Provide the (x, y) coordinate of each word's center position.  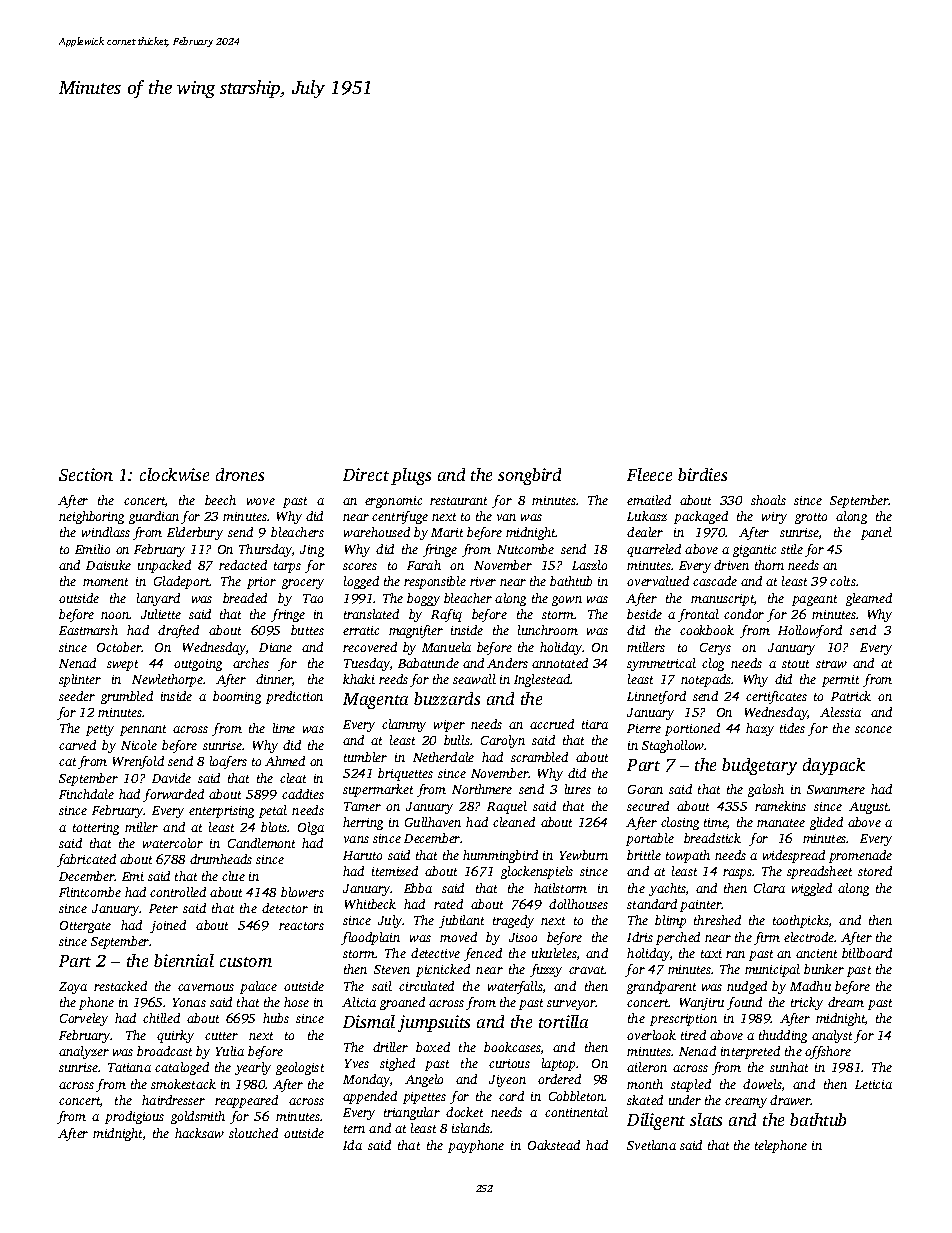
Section (86, 474)
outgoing (198, 665)
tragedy (513, 921)
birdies (702, 474)
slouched (253, 1133)
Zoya (73, 988)
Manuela (446, 647)
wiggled (812, 889)
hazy (760, 729)
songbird (529, 476)
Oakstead (554, 1145)
